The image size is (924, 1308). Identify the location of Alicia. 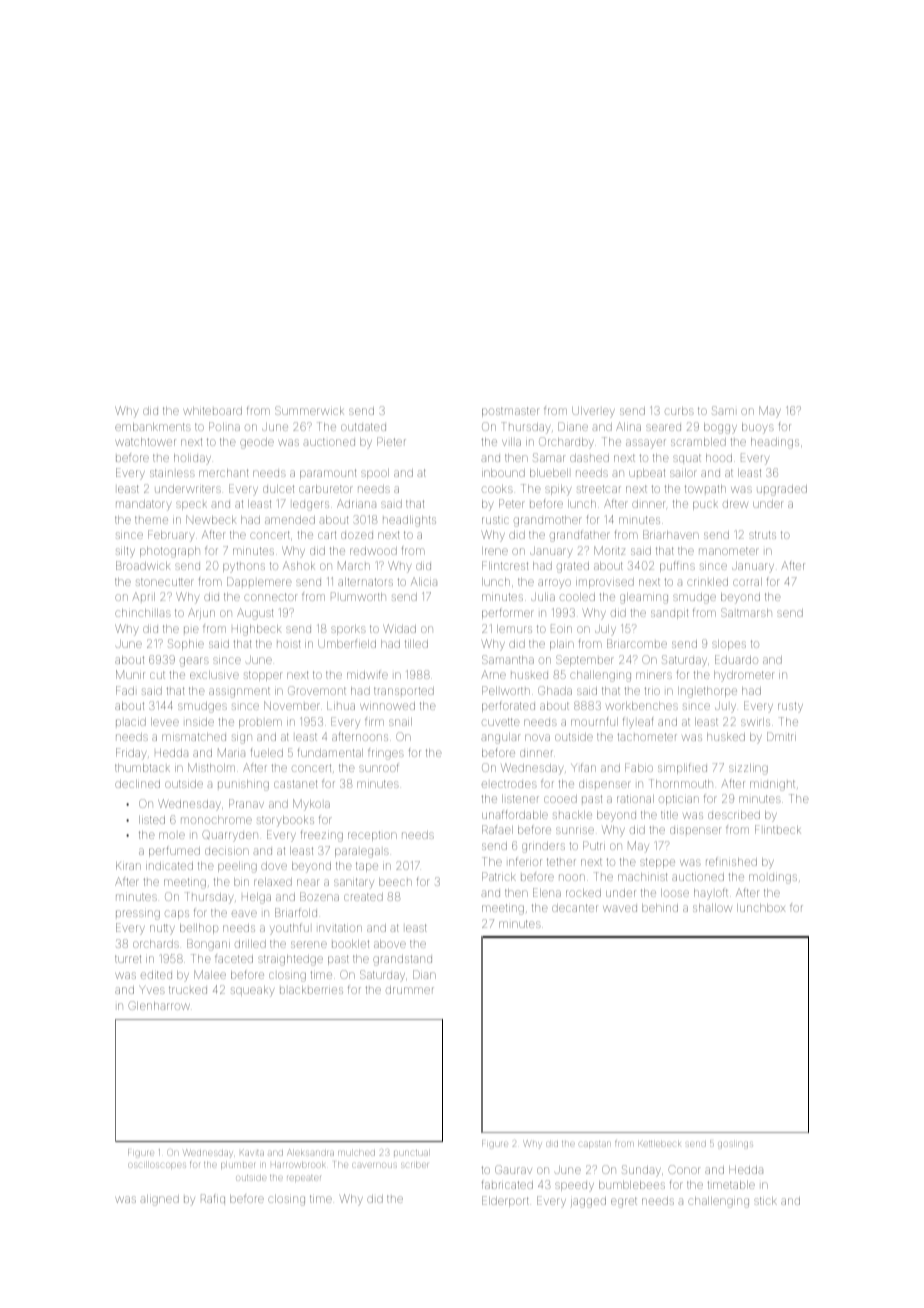
(424, 582).
